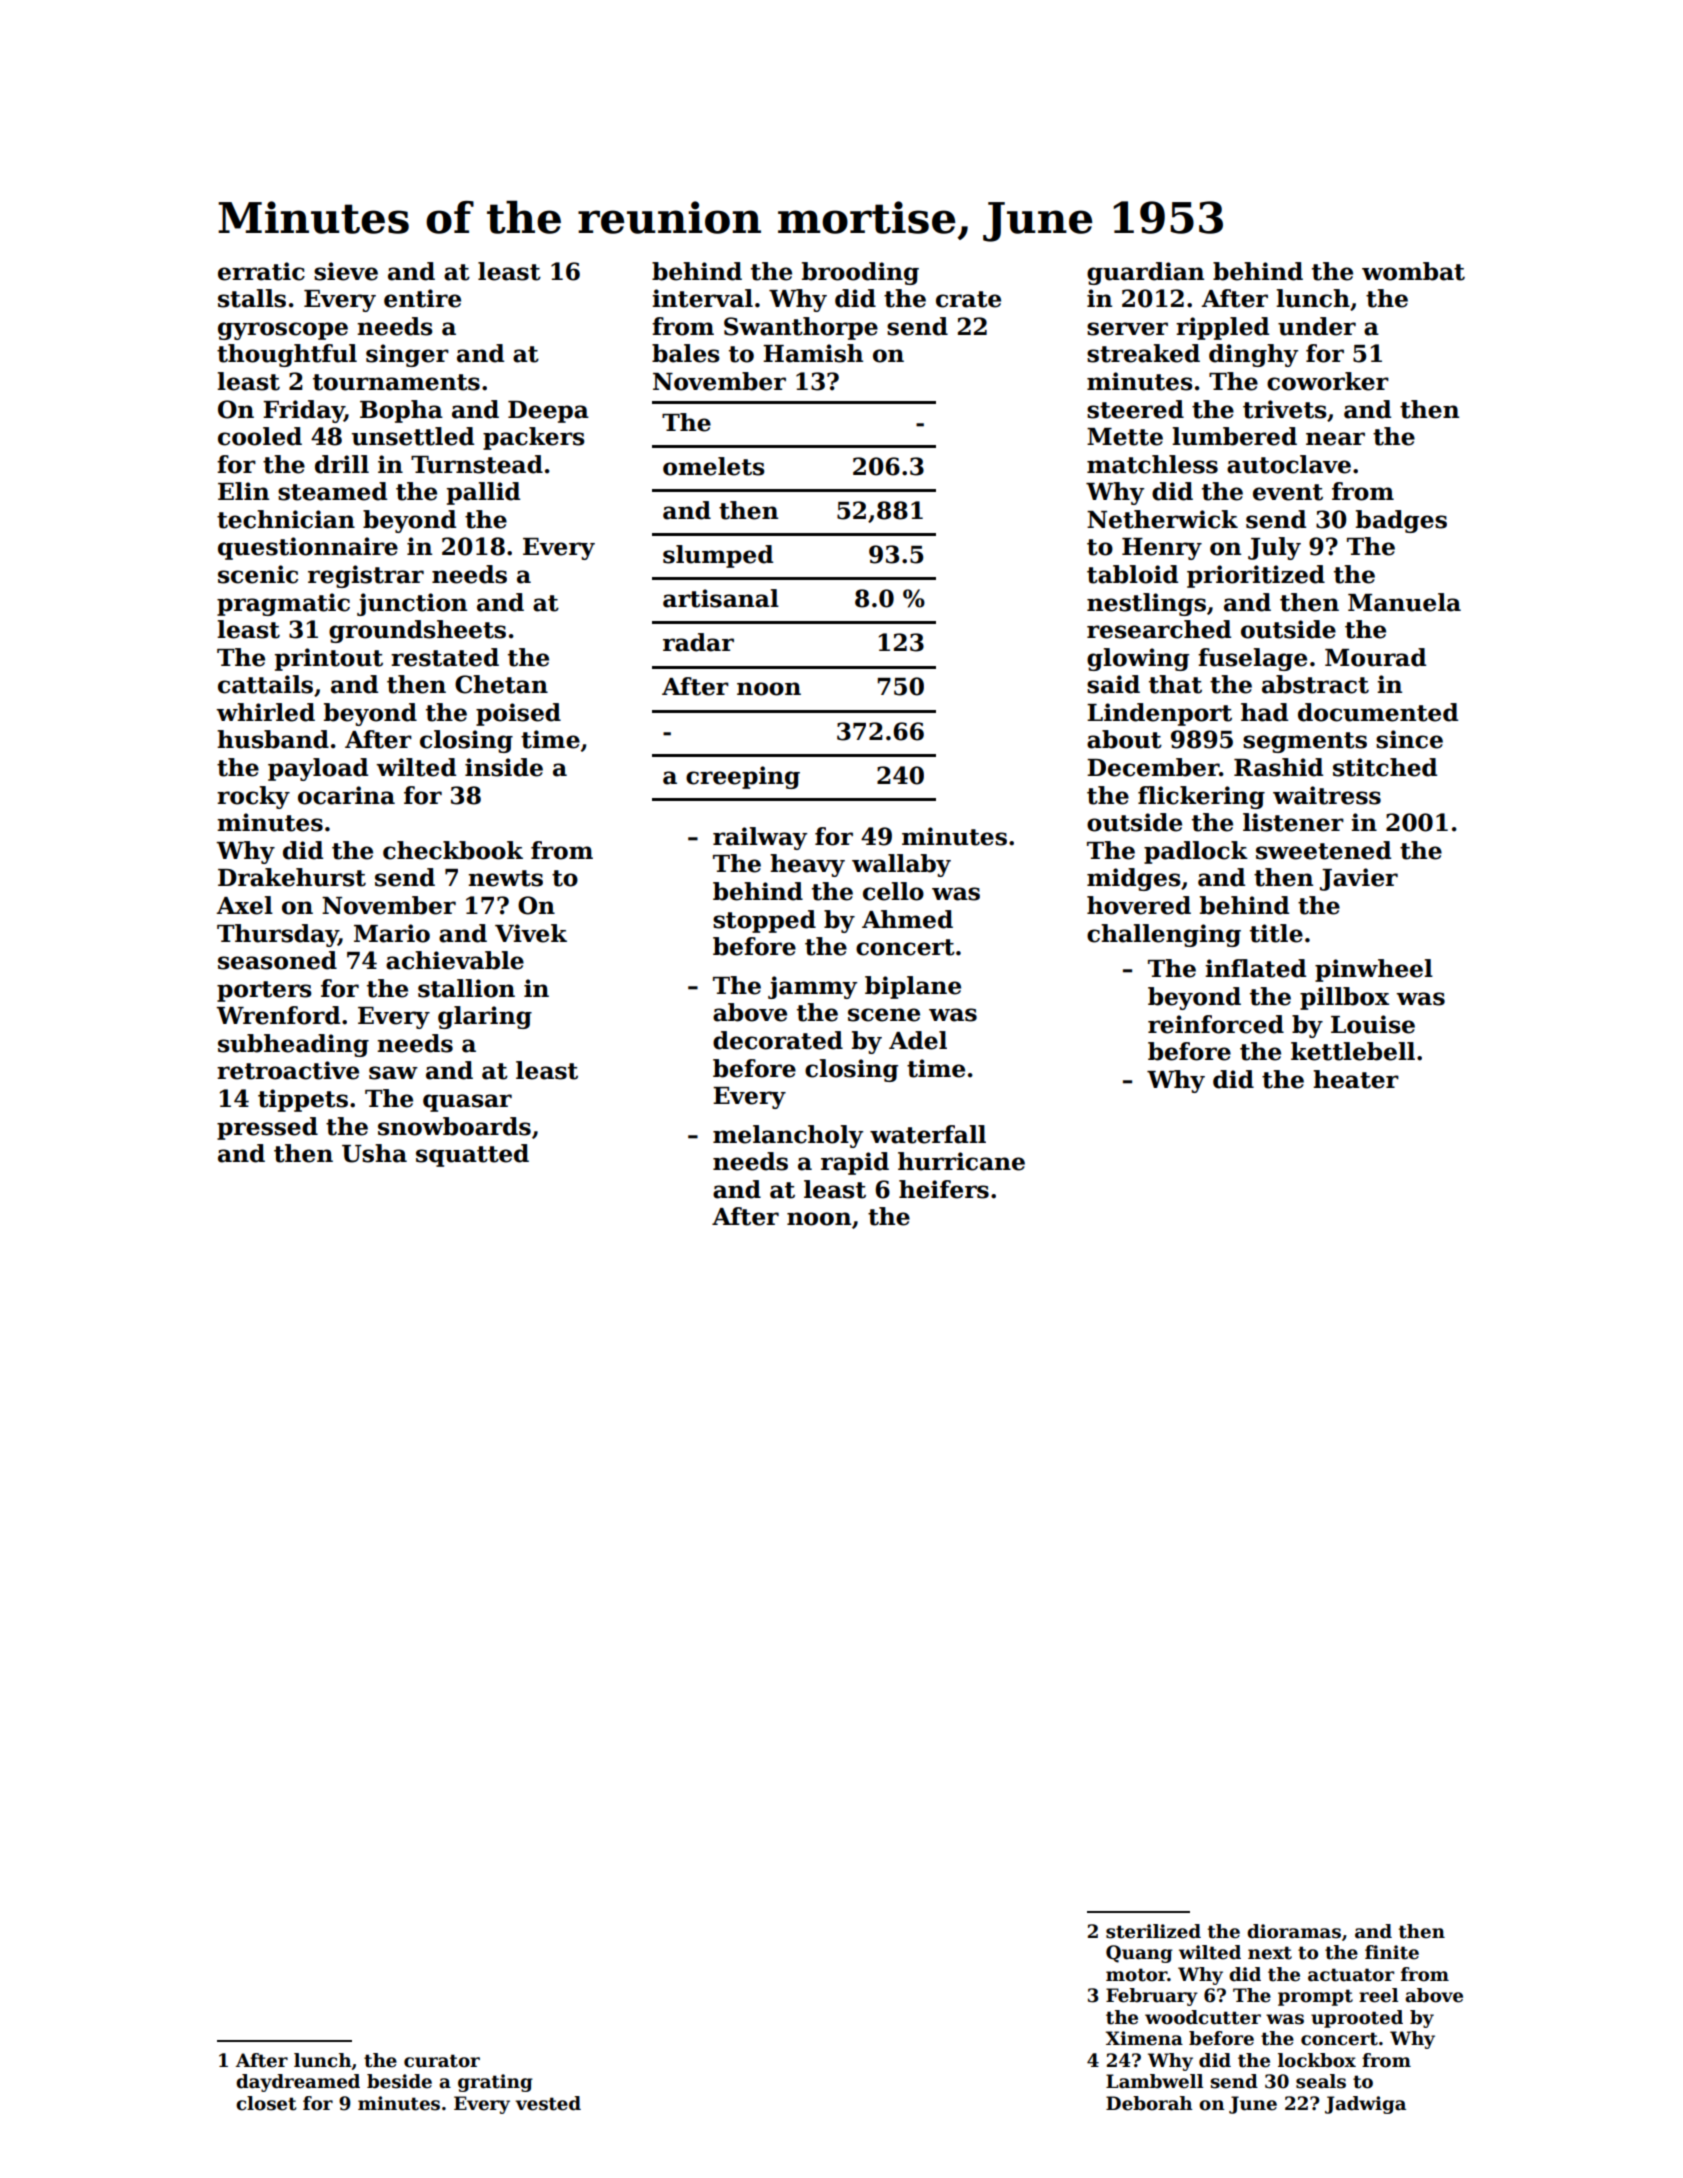 The width and height of the screenshot is (1683, 2178). What do you see at coordinates (534, 438) in the screenshot?
I see `packers` at bounding box center [534, 438].
